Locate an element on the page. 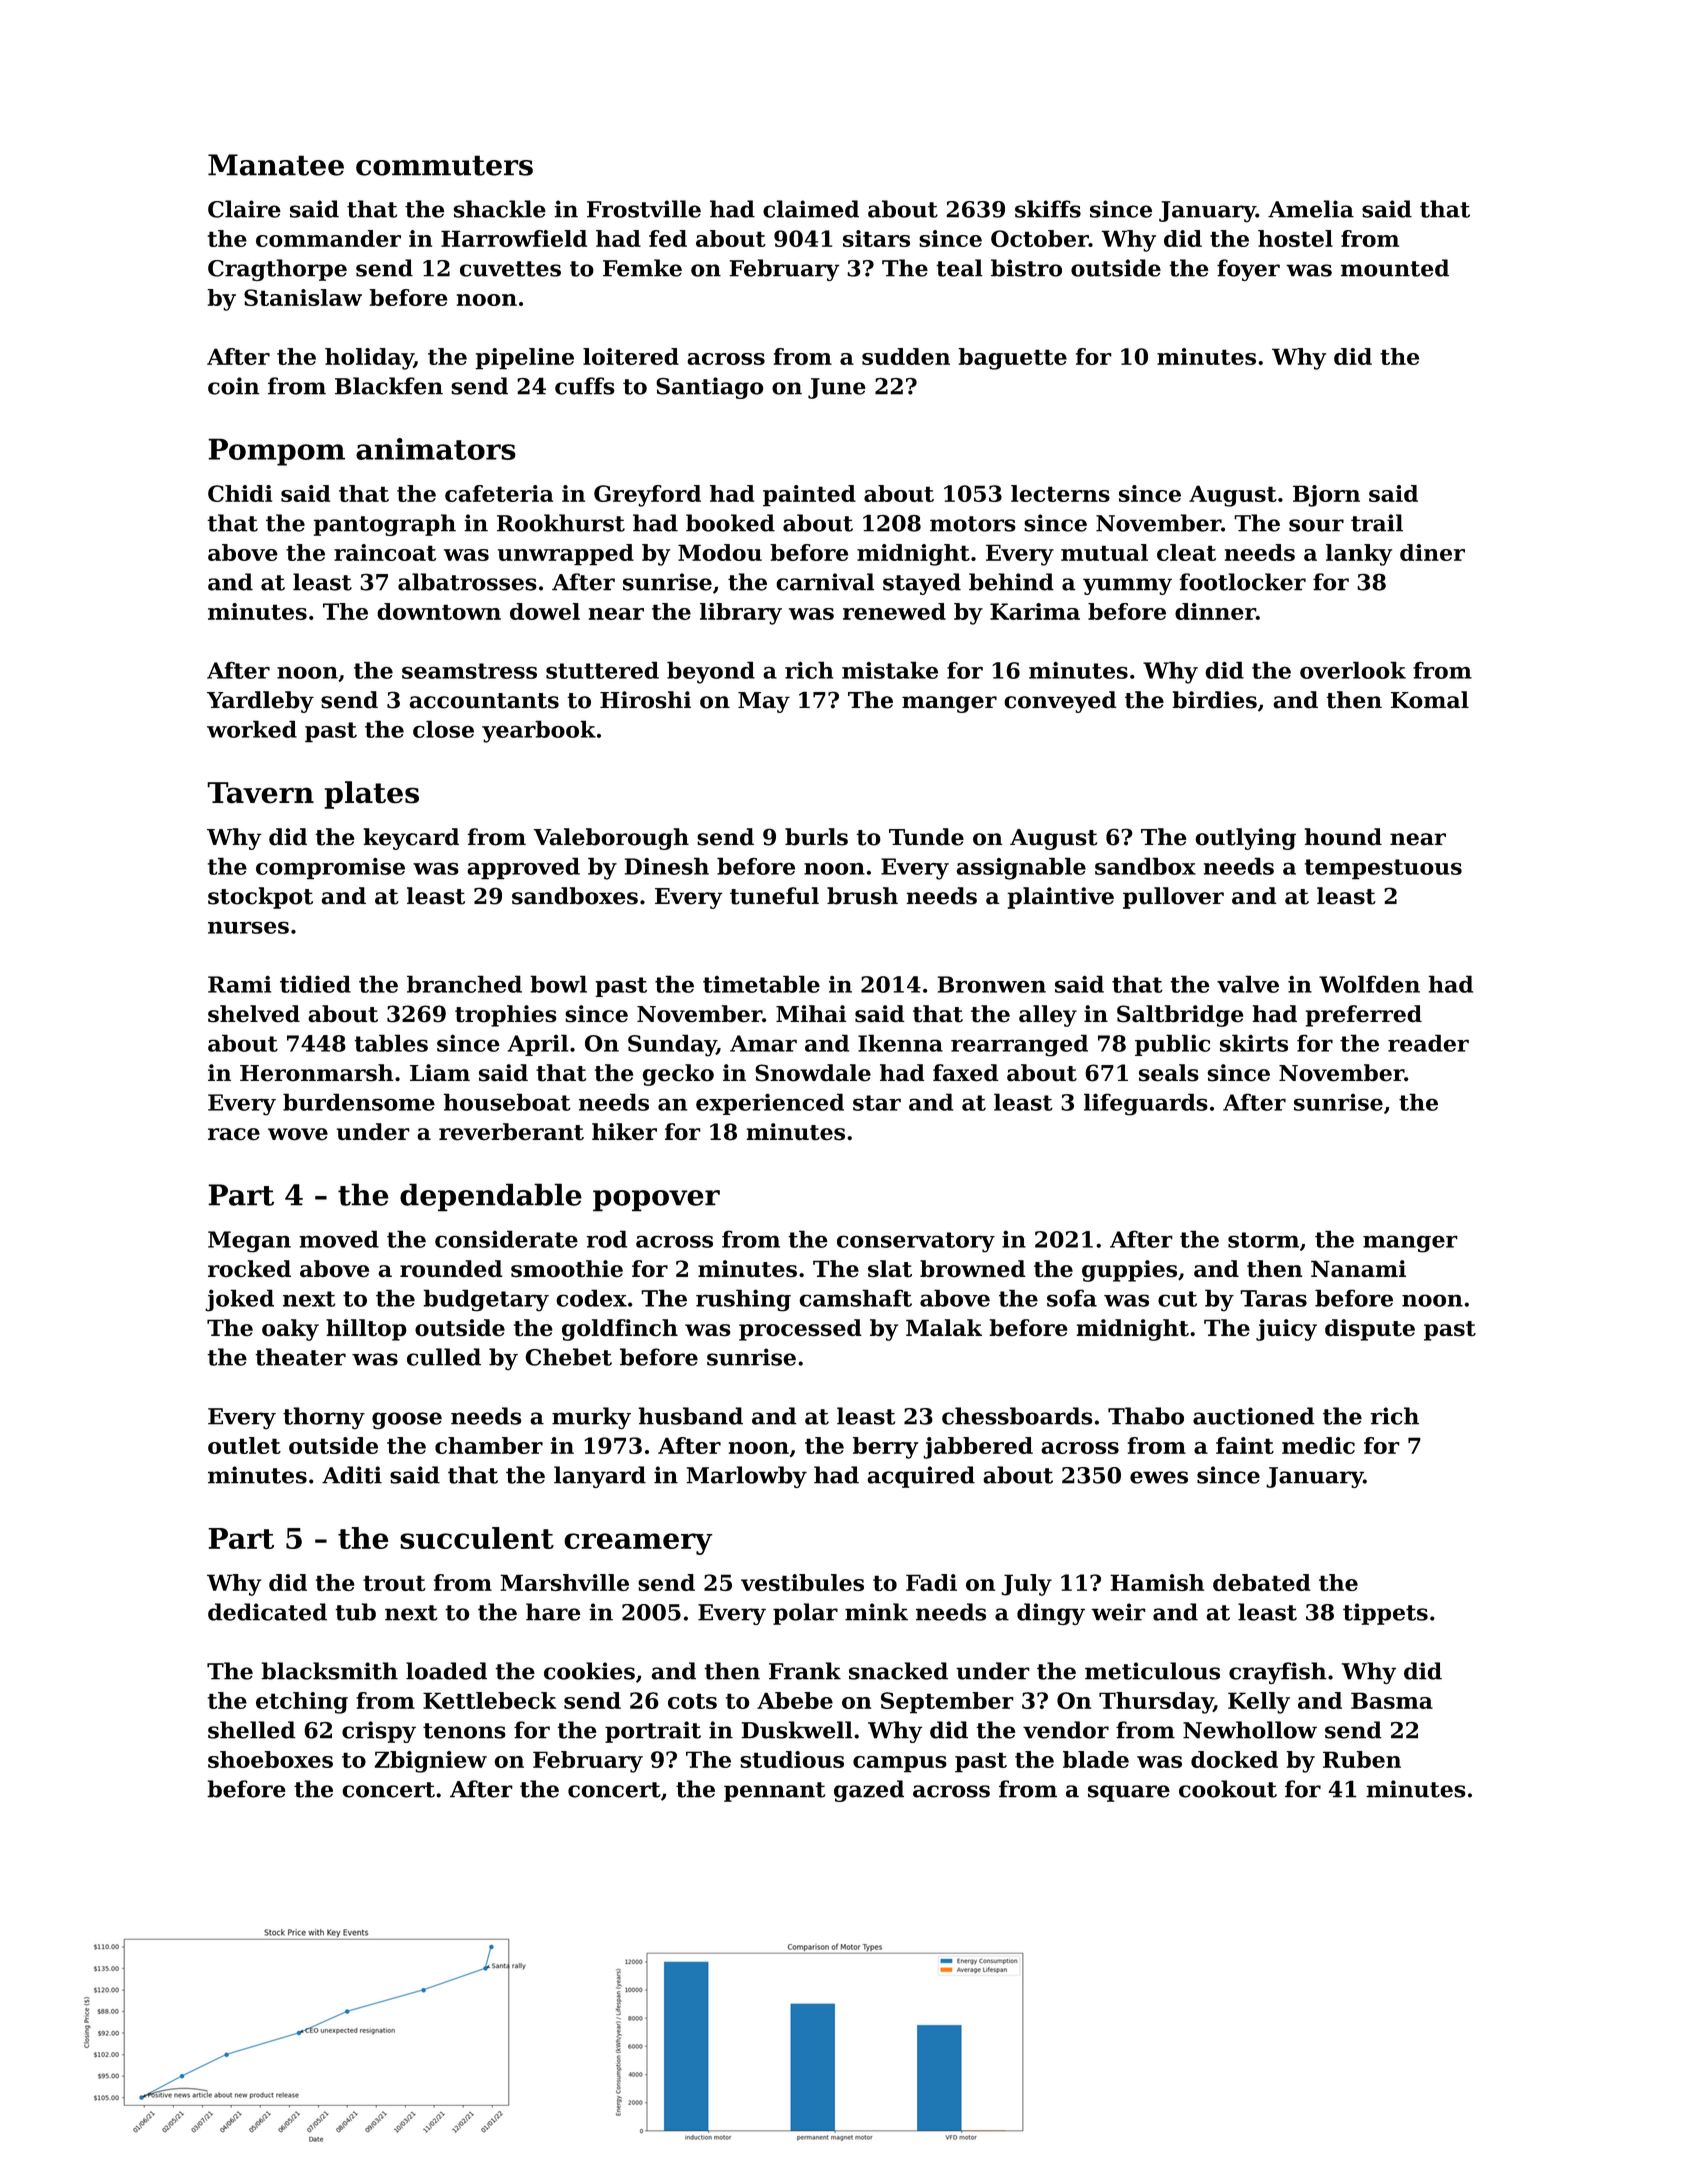 The height and width of the image is (2178, 1683). Pompom is located at coordinates (276, 452).
